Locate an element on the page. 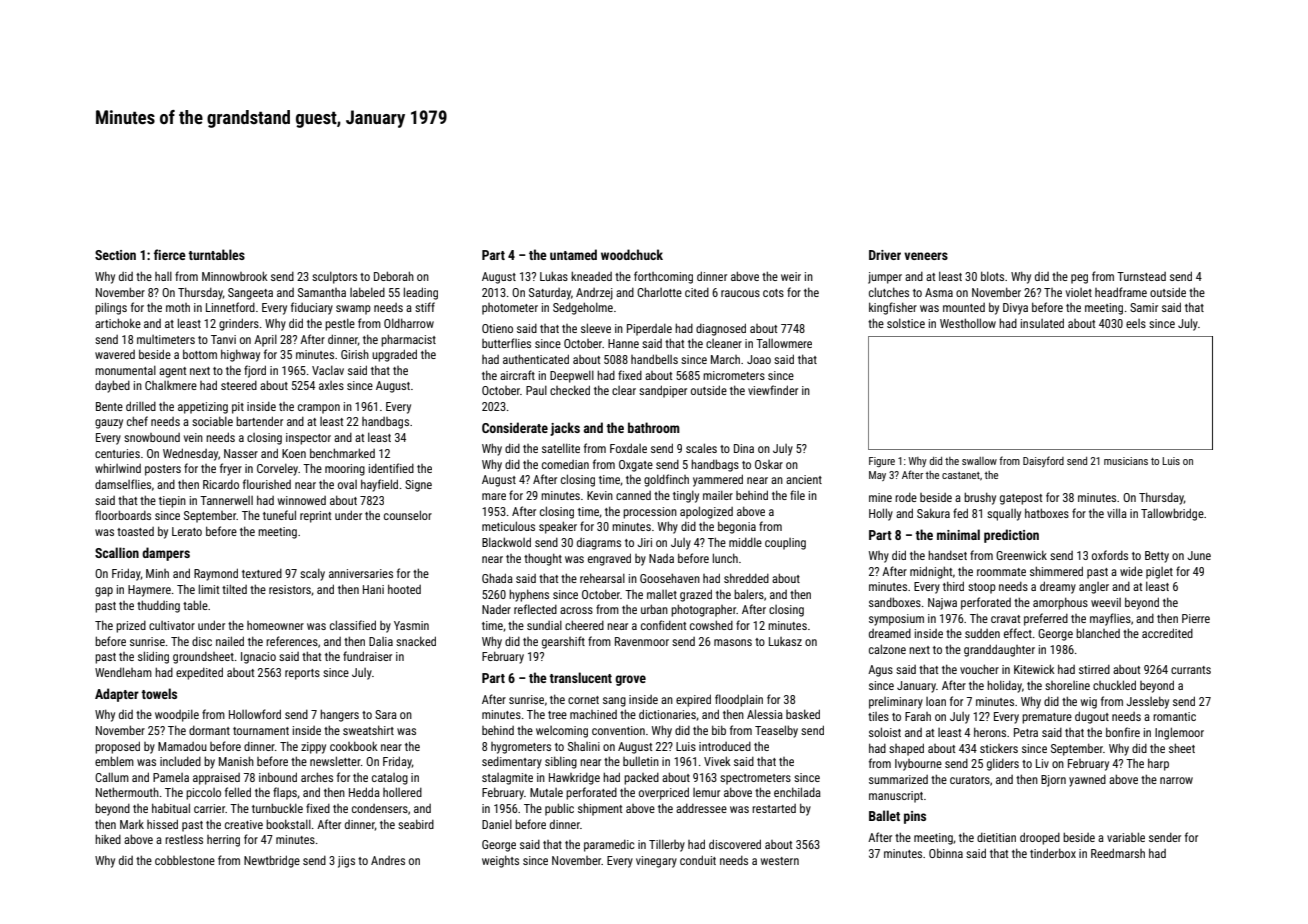  tinderbox is located at coordinates (1053, 853).
